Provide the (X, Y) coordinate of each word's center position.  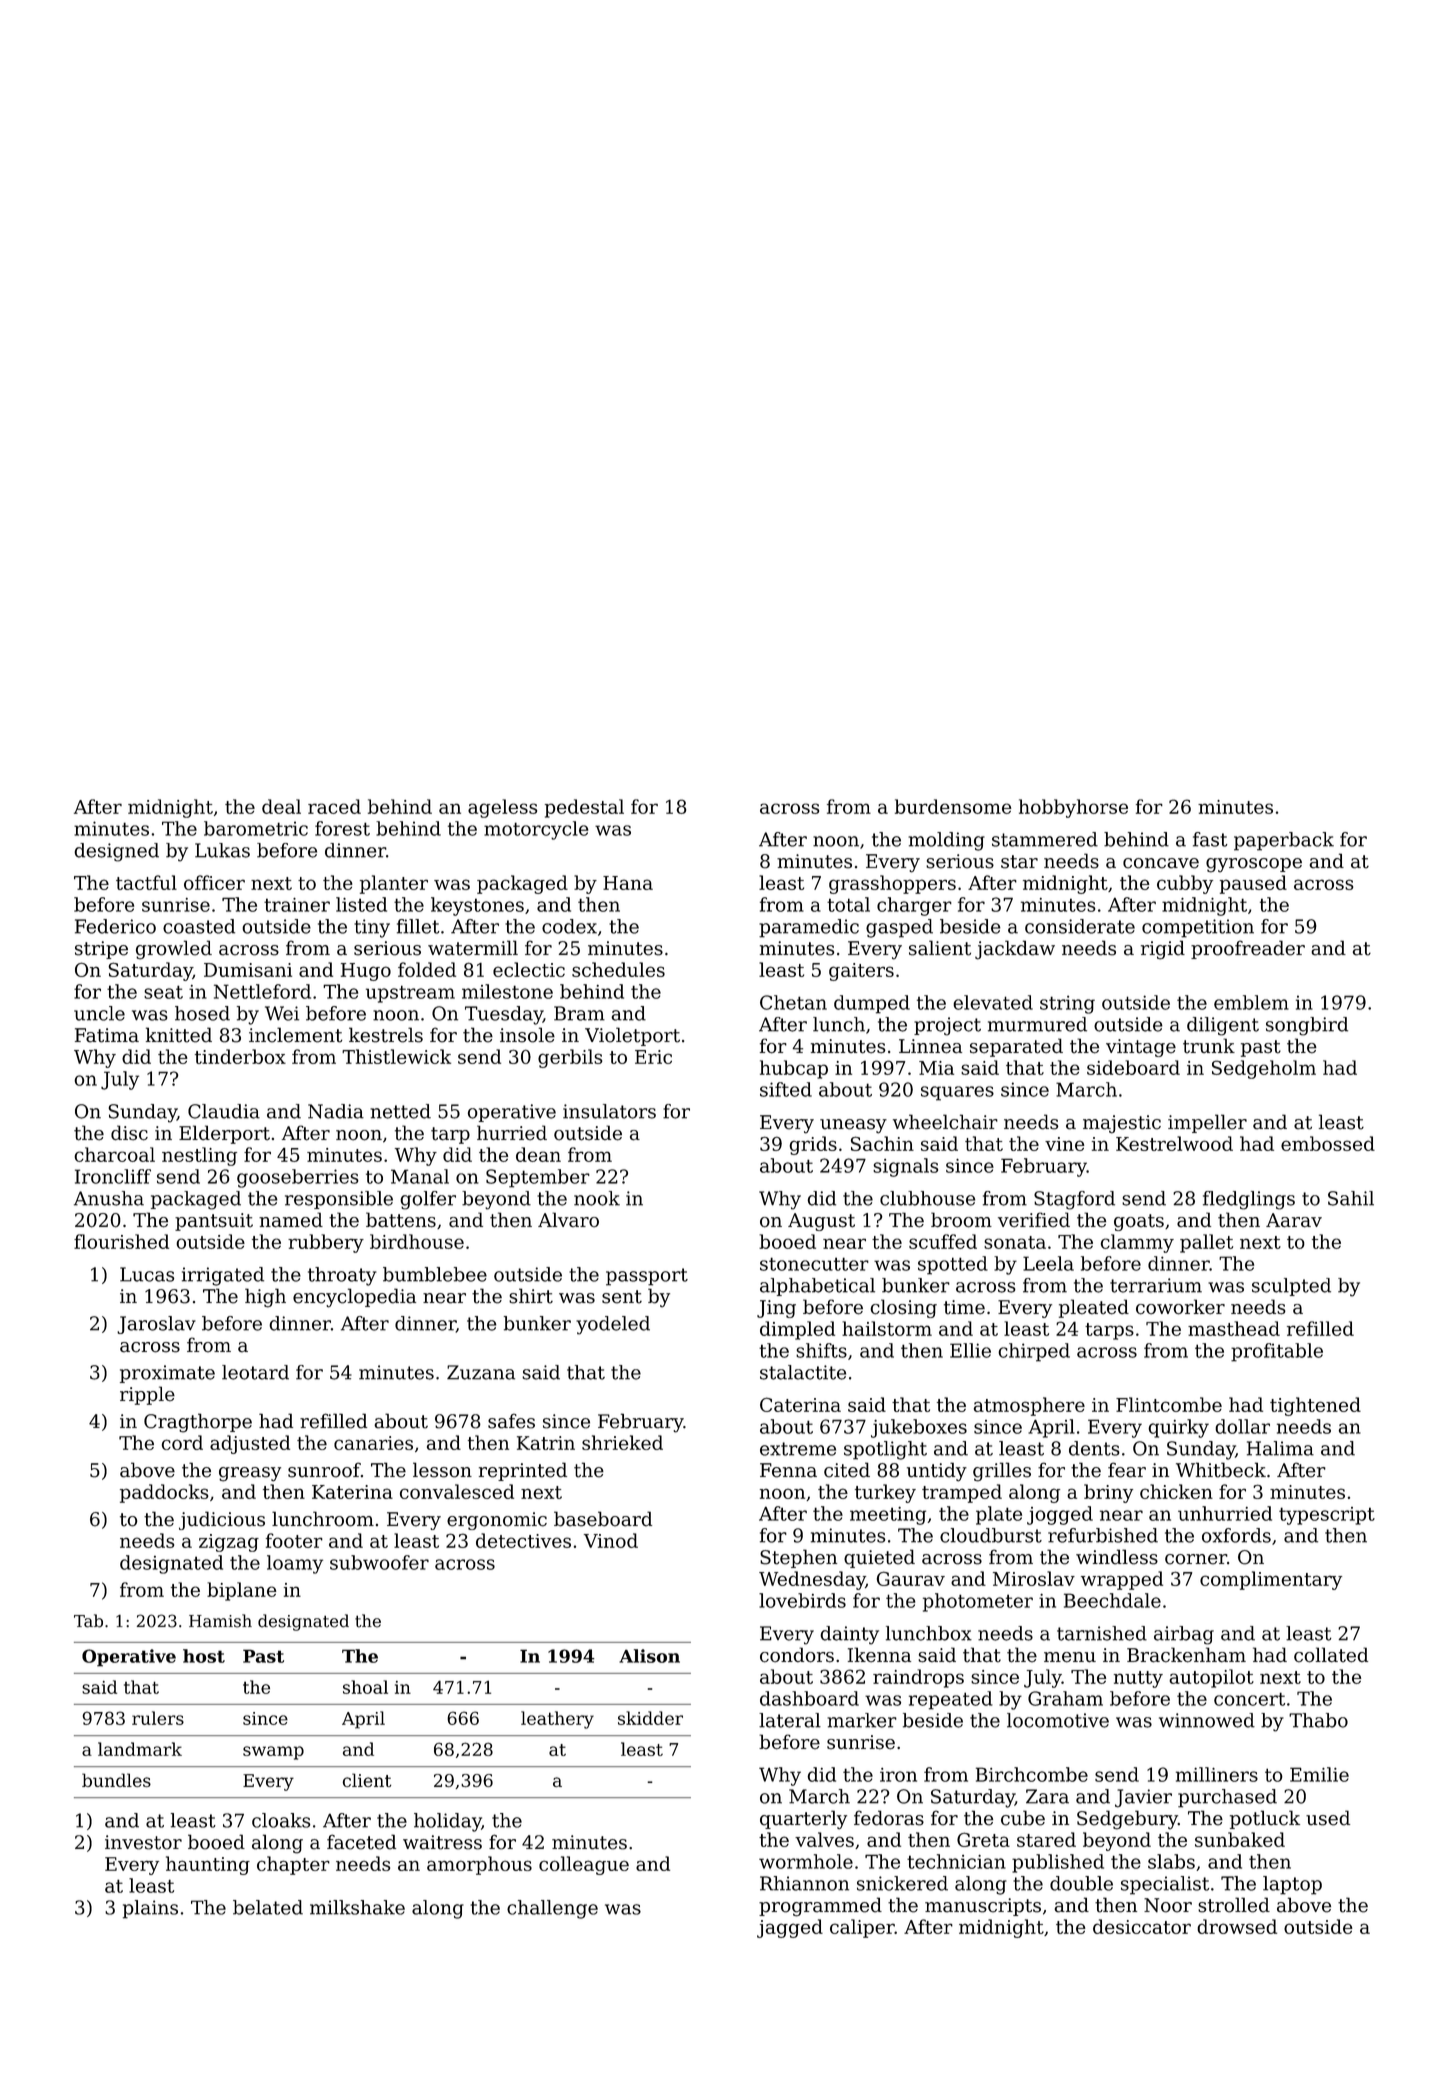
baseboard (603, 1519)
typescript (1327, 1516)
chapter (293, 1865)
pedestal (584, 808)
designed (116, 852)
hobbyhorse (1073, 808)
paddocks (164, 1493)
